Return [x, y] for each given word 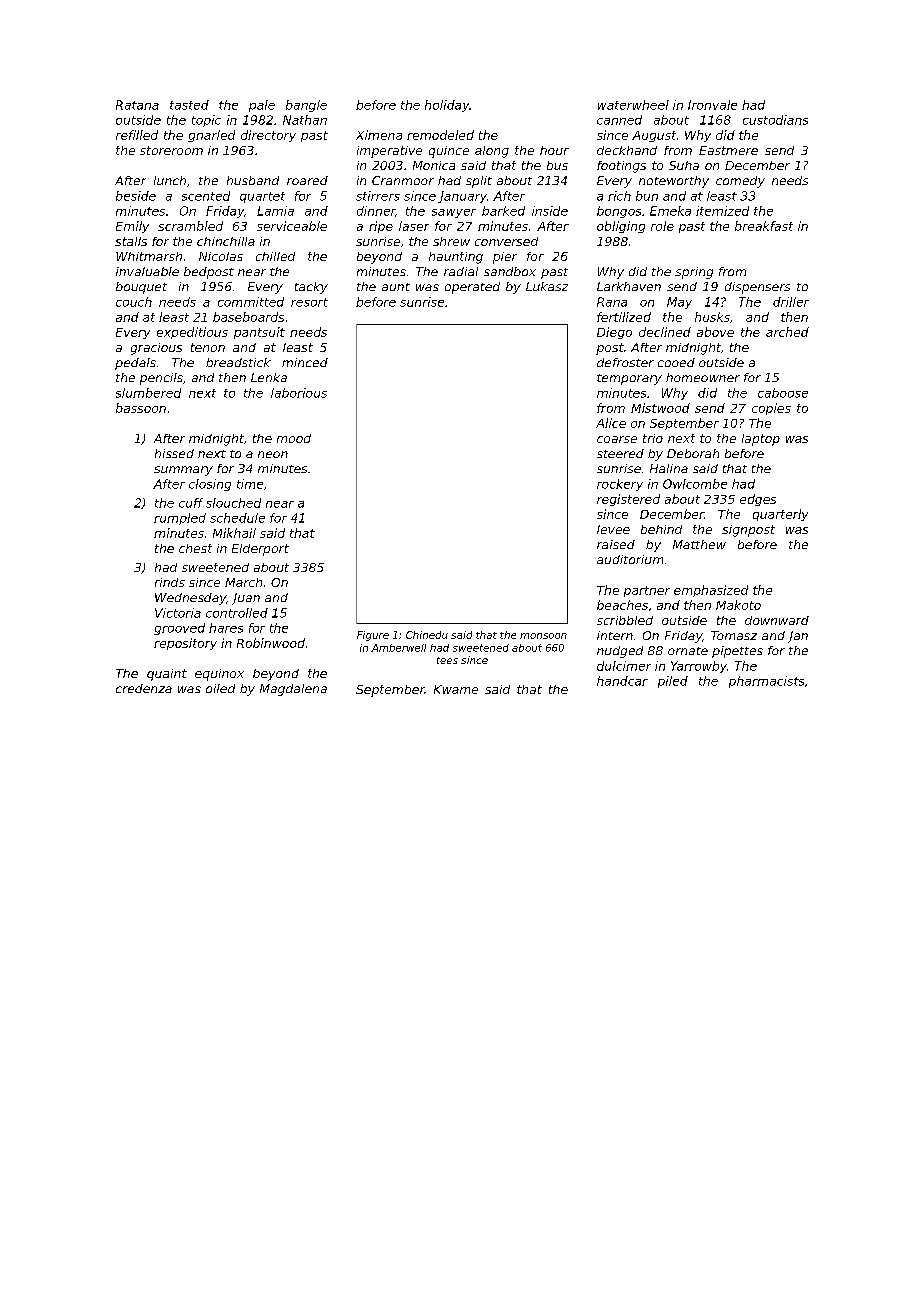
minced [305, 362]
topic [206, 121]
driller [791, 302]
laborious [299, 393]
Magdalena [293, 690]
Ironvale [712, 105]
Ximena [379, 135]
